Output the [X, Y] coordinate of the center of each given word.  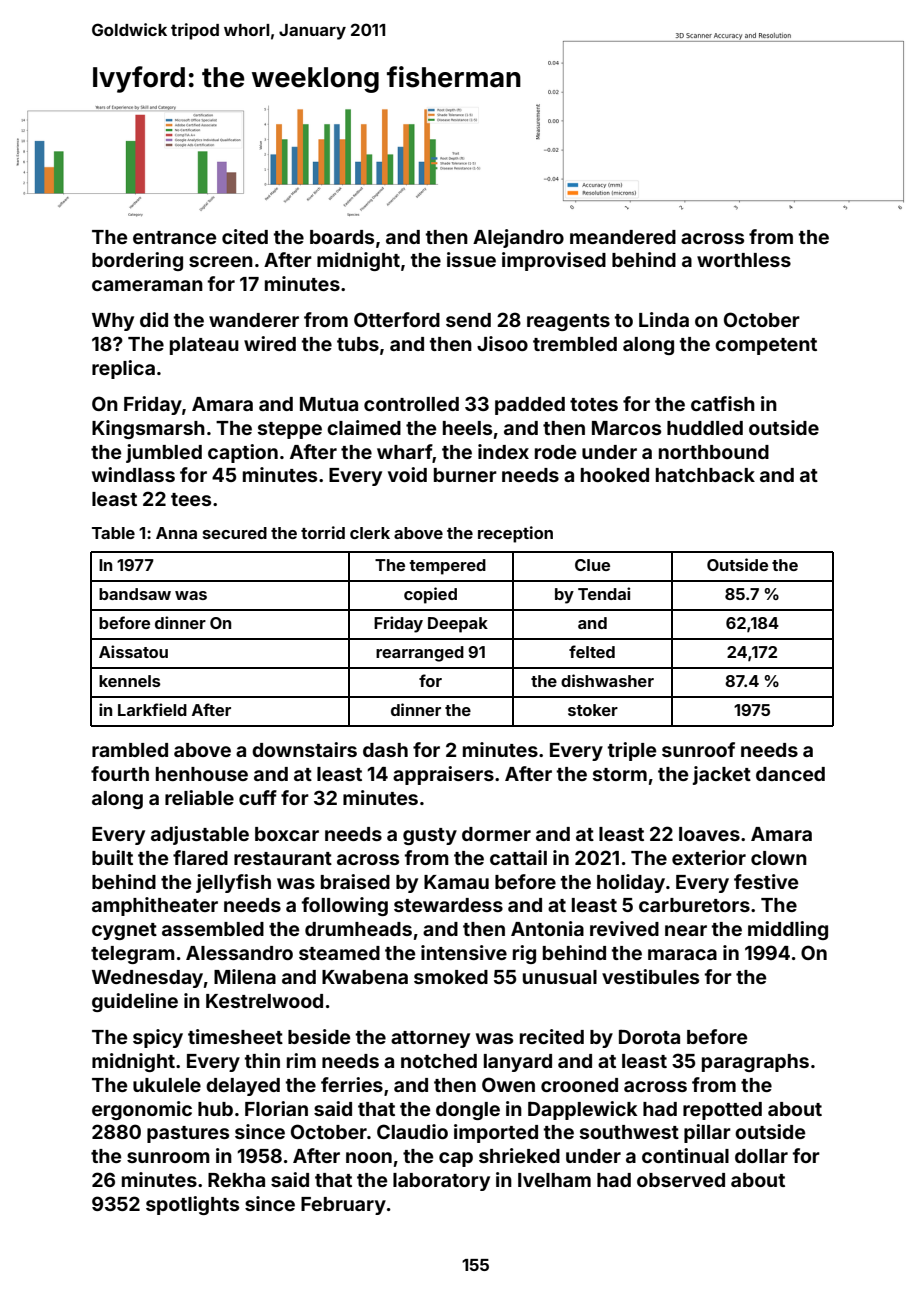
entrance [175, 237]
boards [342, 237]
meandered [623, 237]
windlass [133, 474]
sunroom [168, 1157]
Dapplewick [583, 1110]
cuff [258, 797]
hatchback [705, 475]
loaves [709, 834]
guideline [135, 1002]
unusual [560, 977]
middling [788, 930]
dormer [496, 834]
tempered [448, 567]
